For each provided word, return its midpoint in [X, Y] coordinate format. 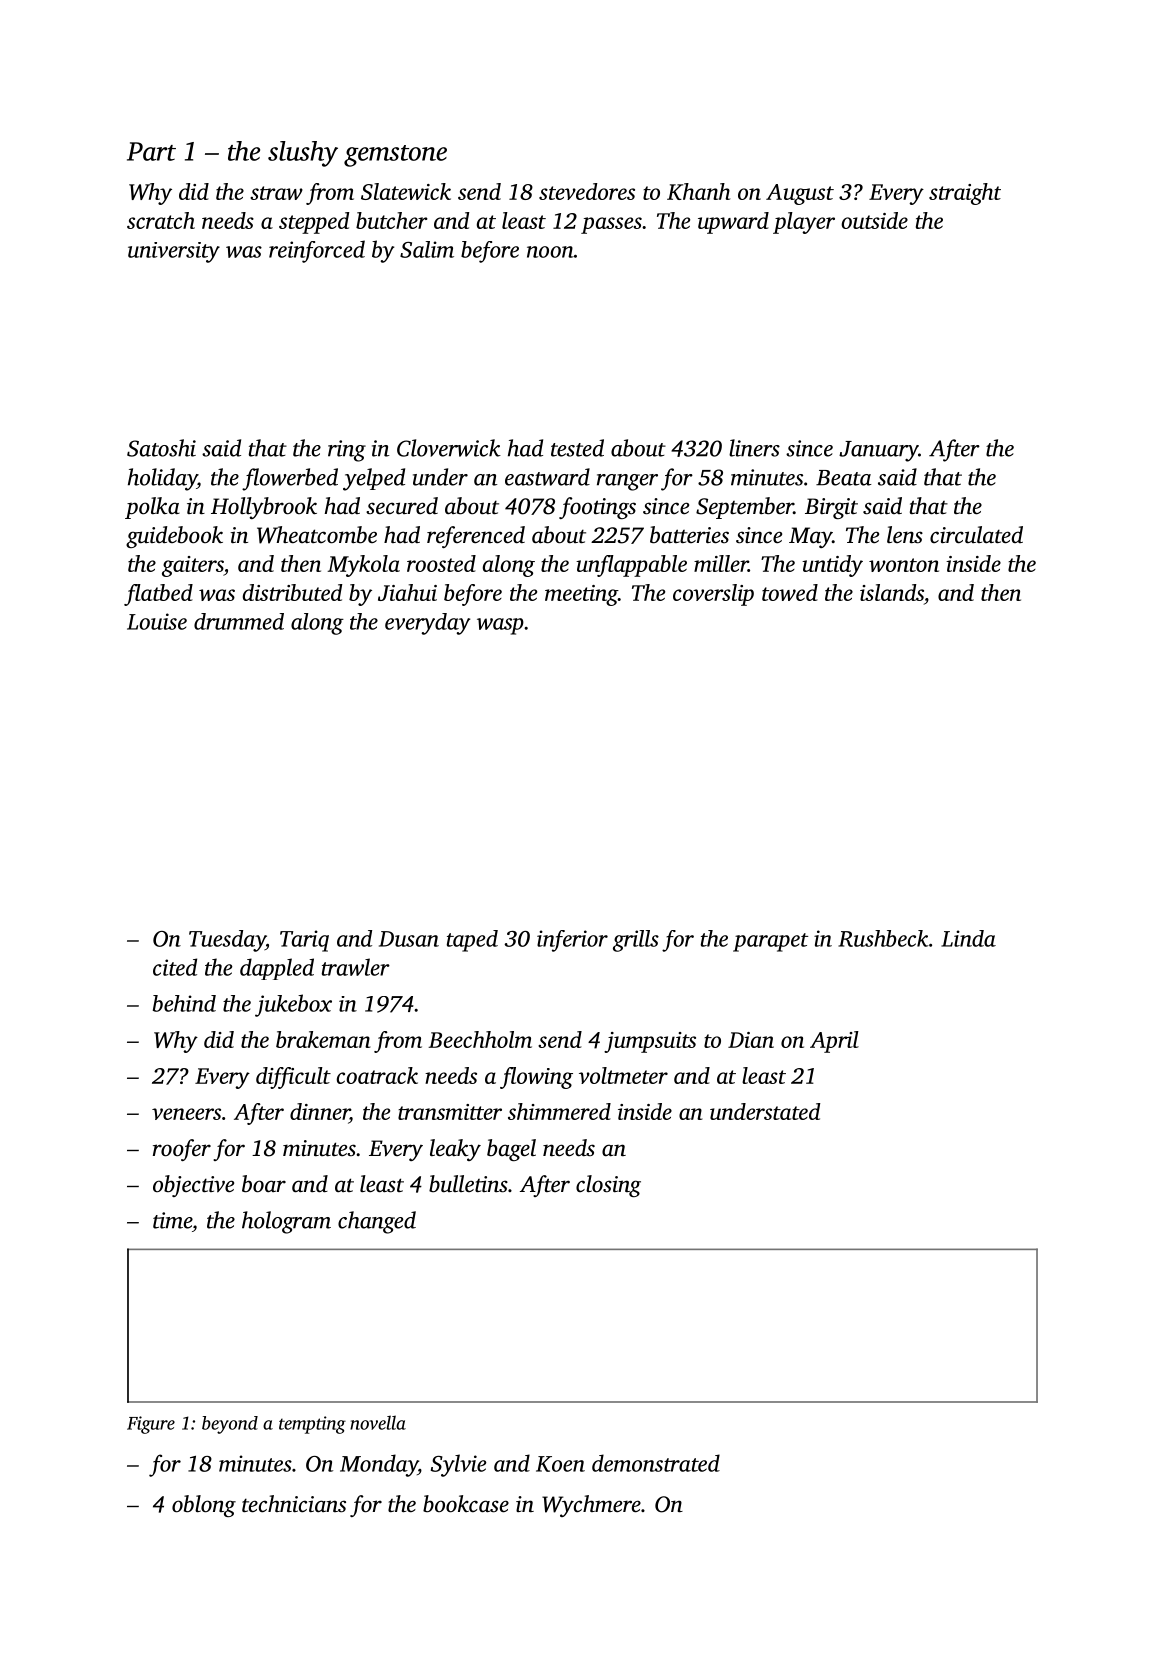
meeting [581, 595]
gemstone [395, 156]
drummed [239, 621]
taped [472, 941]
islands [892, 592]
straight [965, 194]
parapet [770, 942]
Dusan [409, 939]
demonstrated [656, 1463]
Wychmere [591, 1506]
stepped [314, 223]
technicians [294, 1504]
